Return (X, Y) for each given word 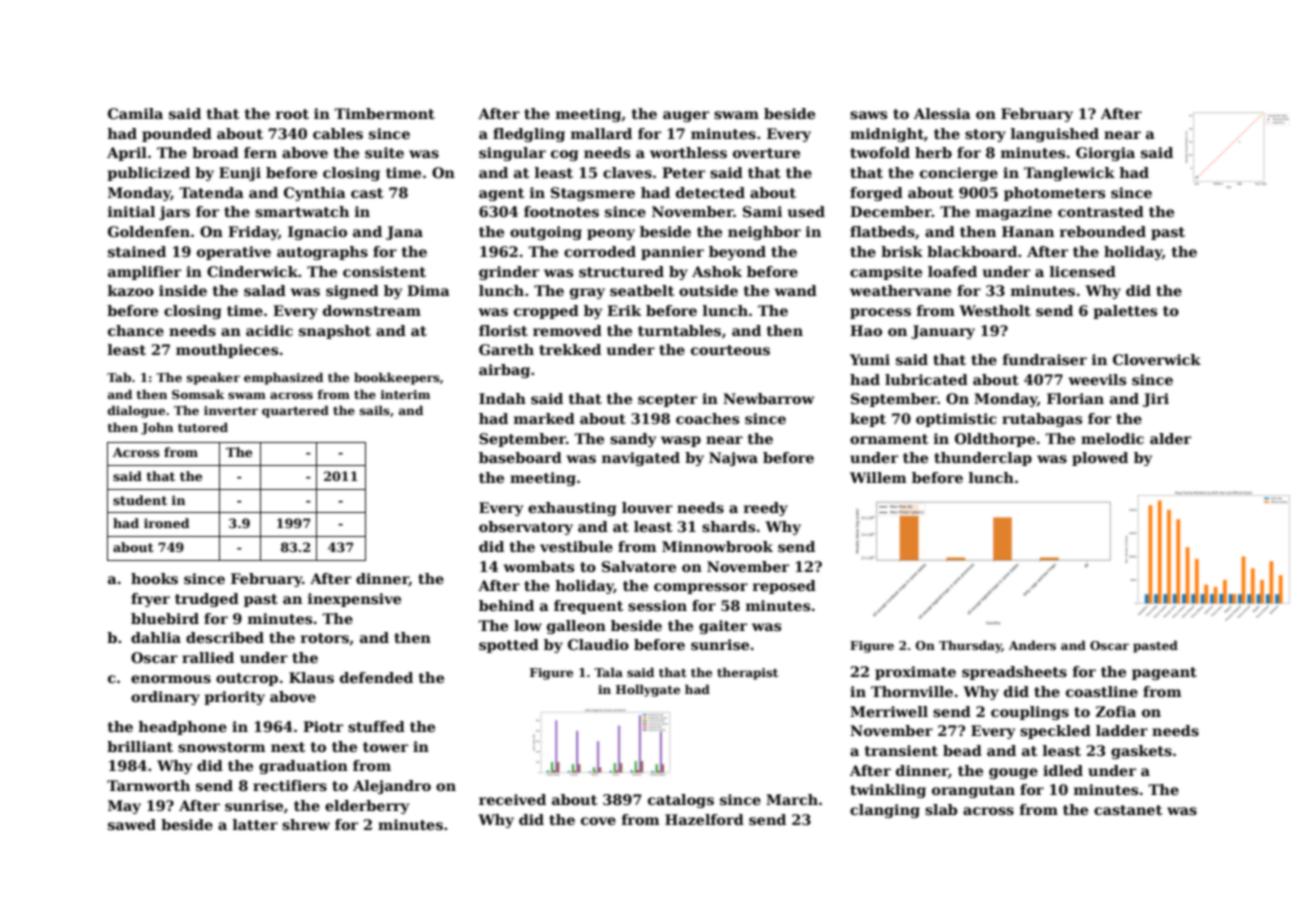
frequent (589, 607)
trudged (207, 600)
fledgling (529, 135)
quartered (295, 411)
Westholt (995, 310)
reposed (784, 587)
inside (183, 290)
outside (708, 290)
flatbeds (882, 231)
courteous (730, 350)
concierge (959, 174)
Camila (135, 113)
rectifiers (290, 785)
